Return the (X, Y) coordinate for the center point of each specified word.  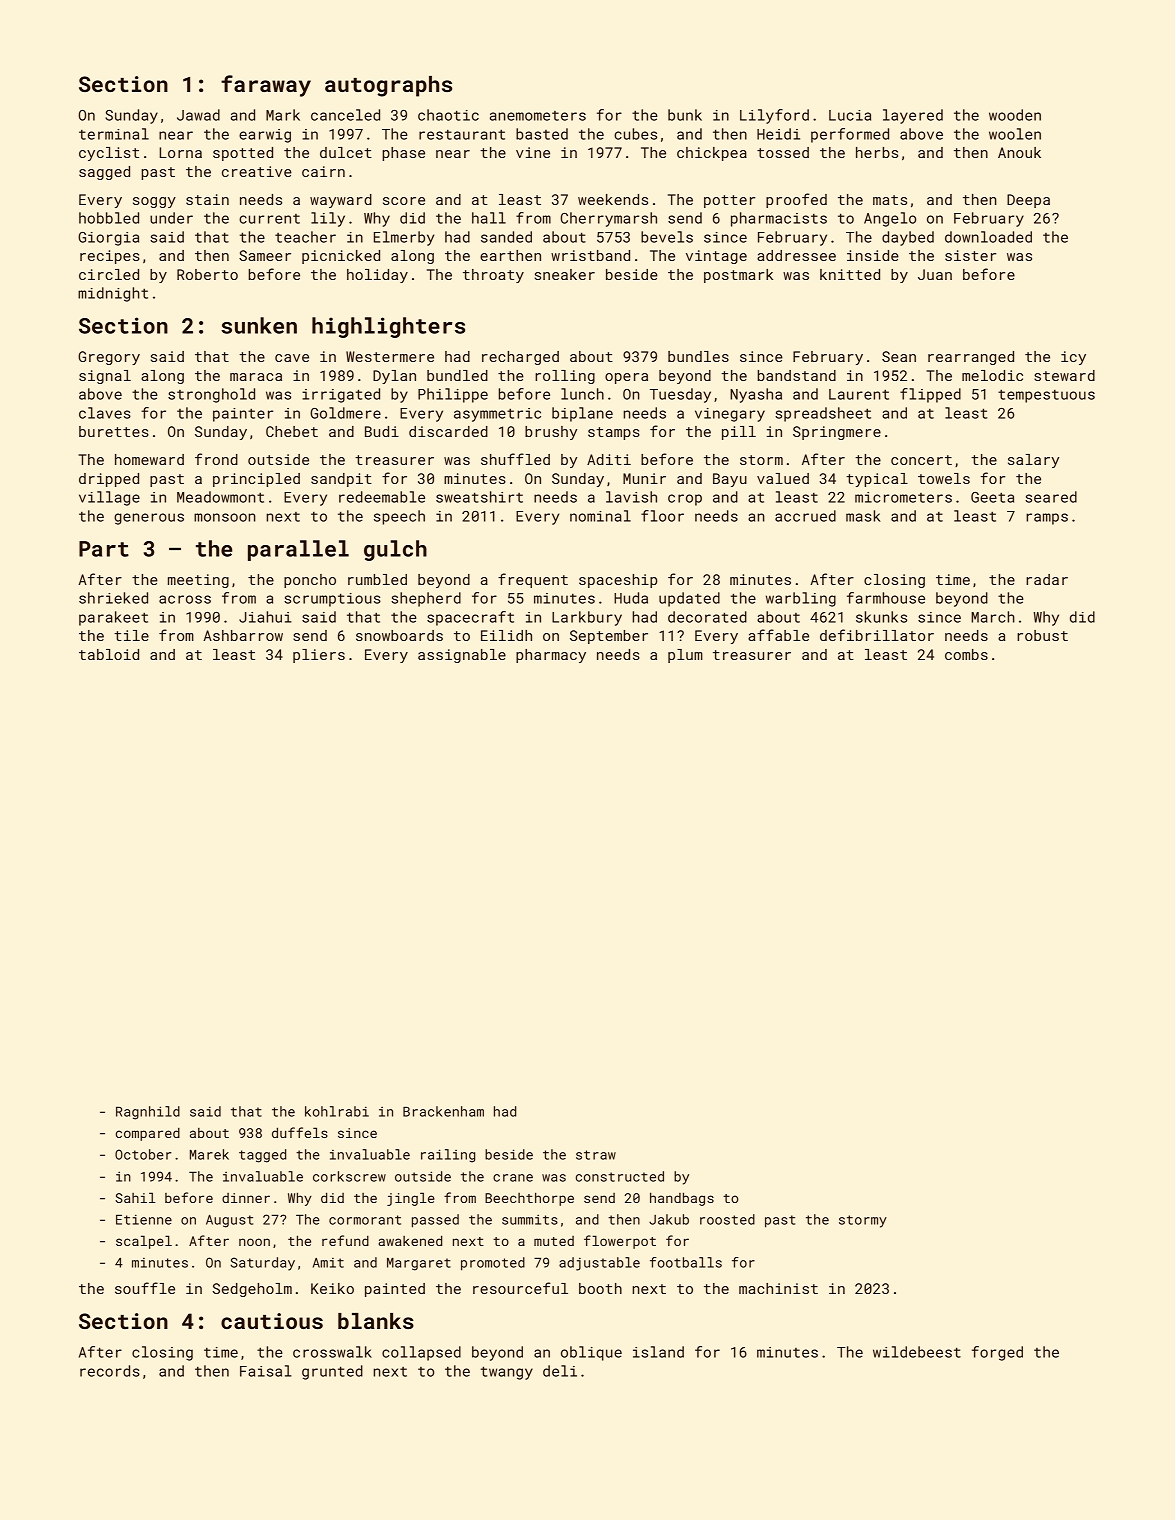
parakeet (113, 618)
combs (966, 654)
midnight (113, 294)
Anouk (1019, 152)
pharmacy (551, 656)
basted (542, 134)
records (110, 1371)
